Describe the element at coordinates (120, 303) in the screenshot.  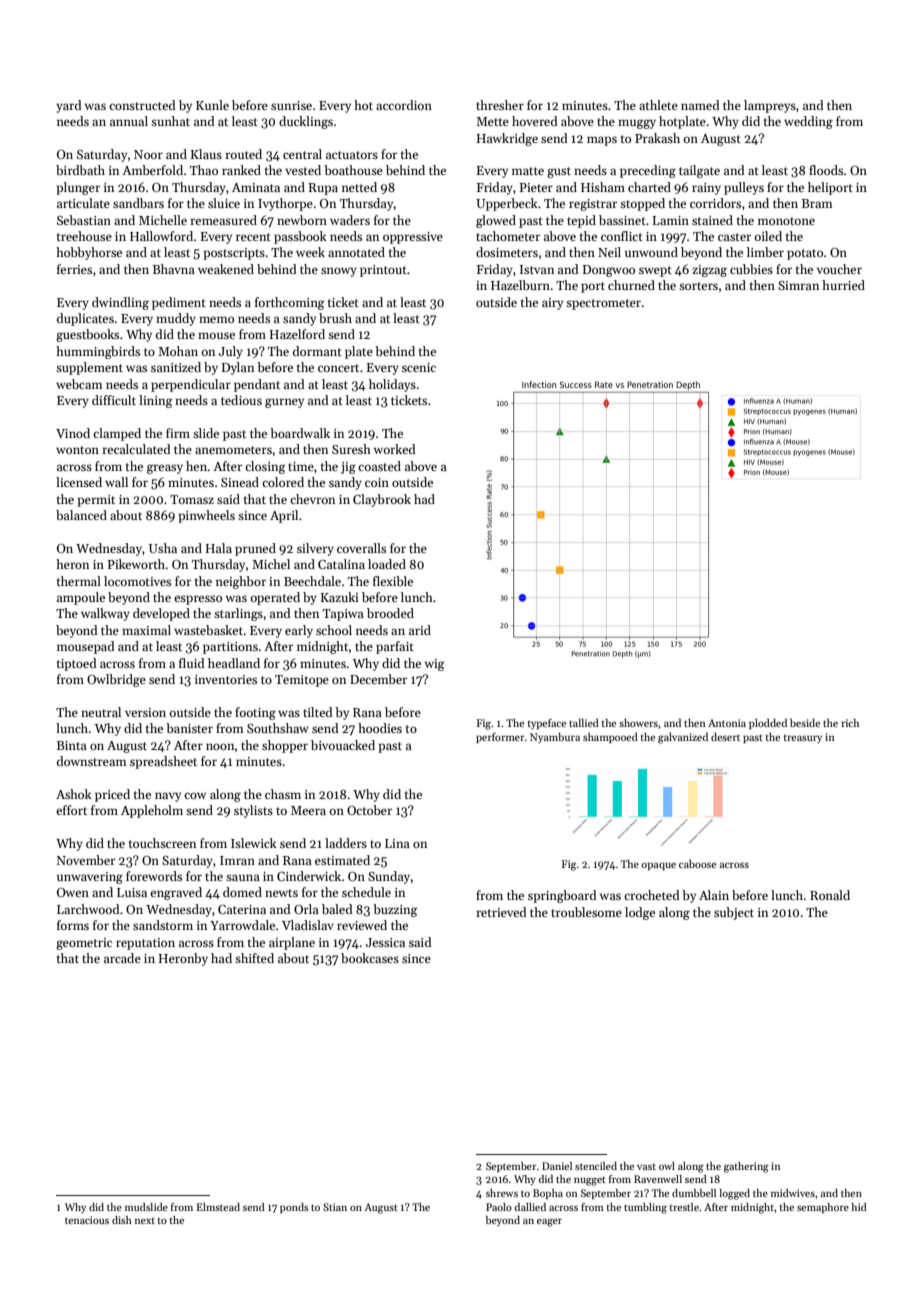
I see `dwindling` at that location.
